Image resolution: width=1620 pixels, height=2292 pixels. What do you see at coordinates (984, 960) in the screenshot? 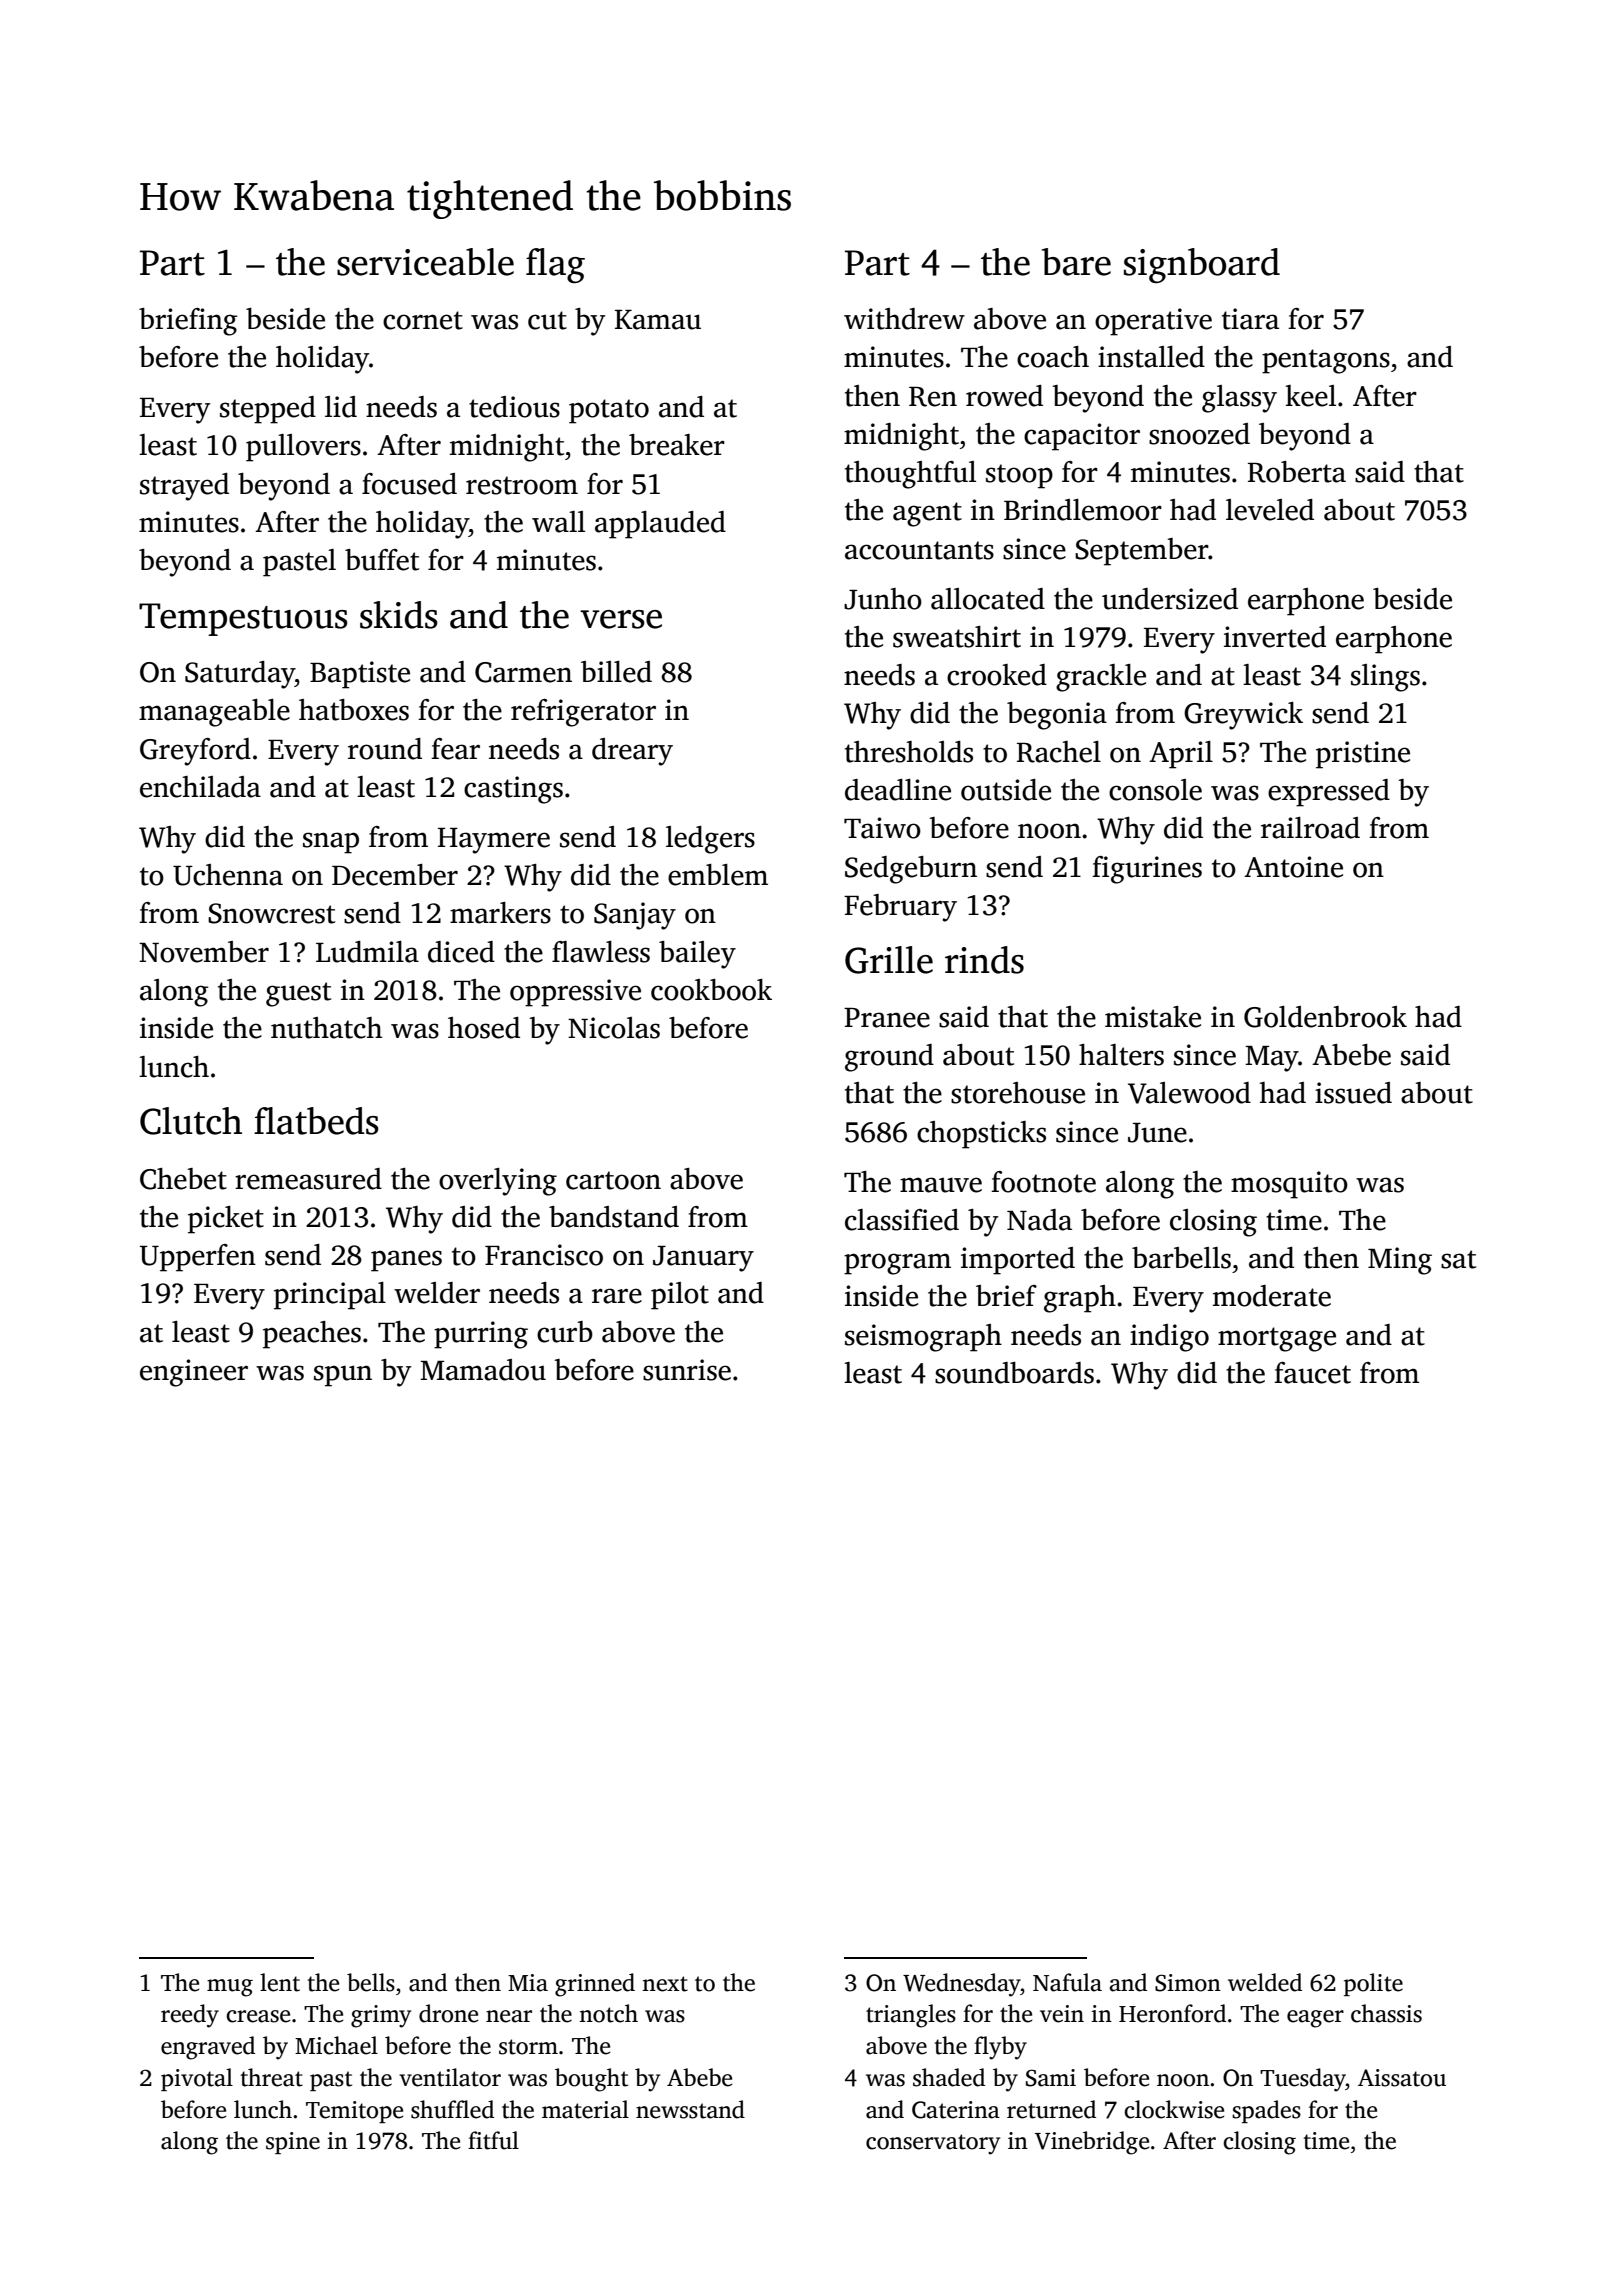
I see `rinds` at bounding box center [984, 960].
